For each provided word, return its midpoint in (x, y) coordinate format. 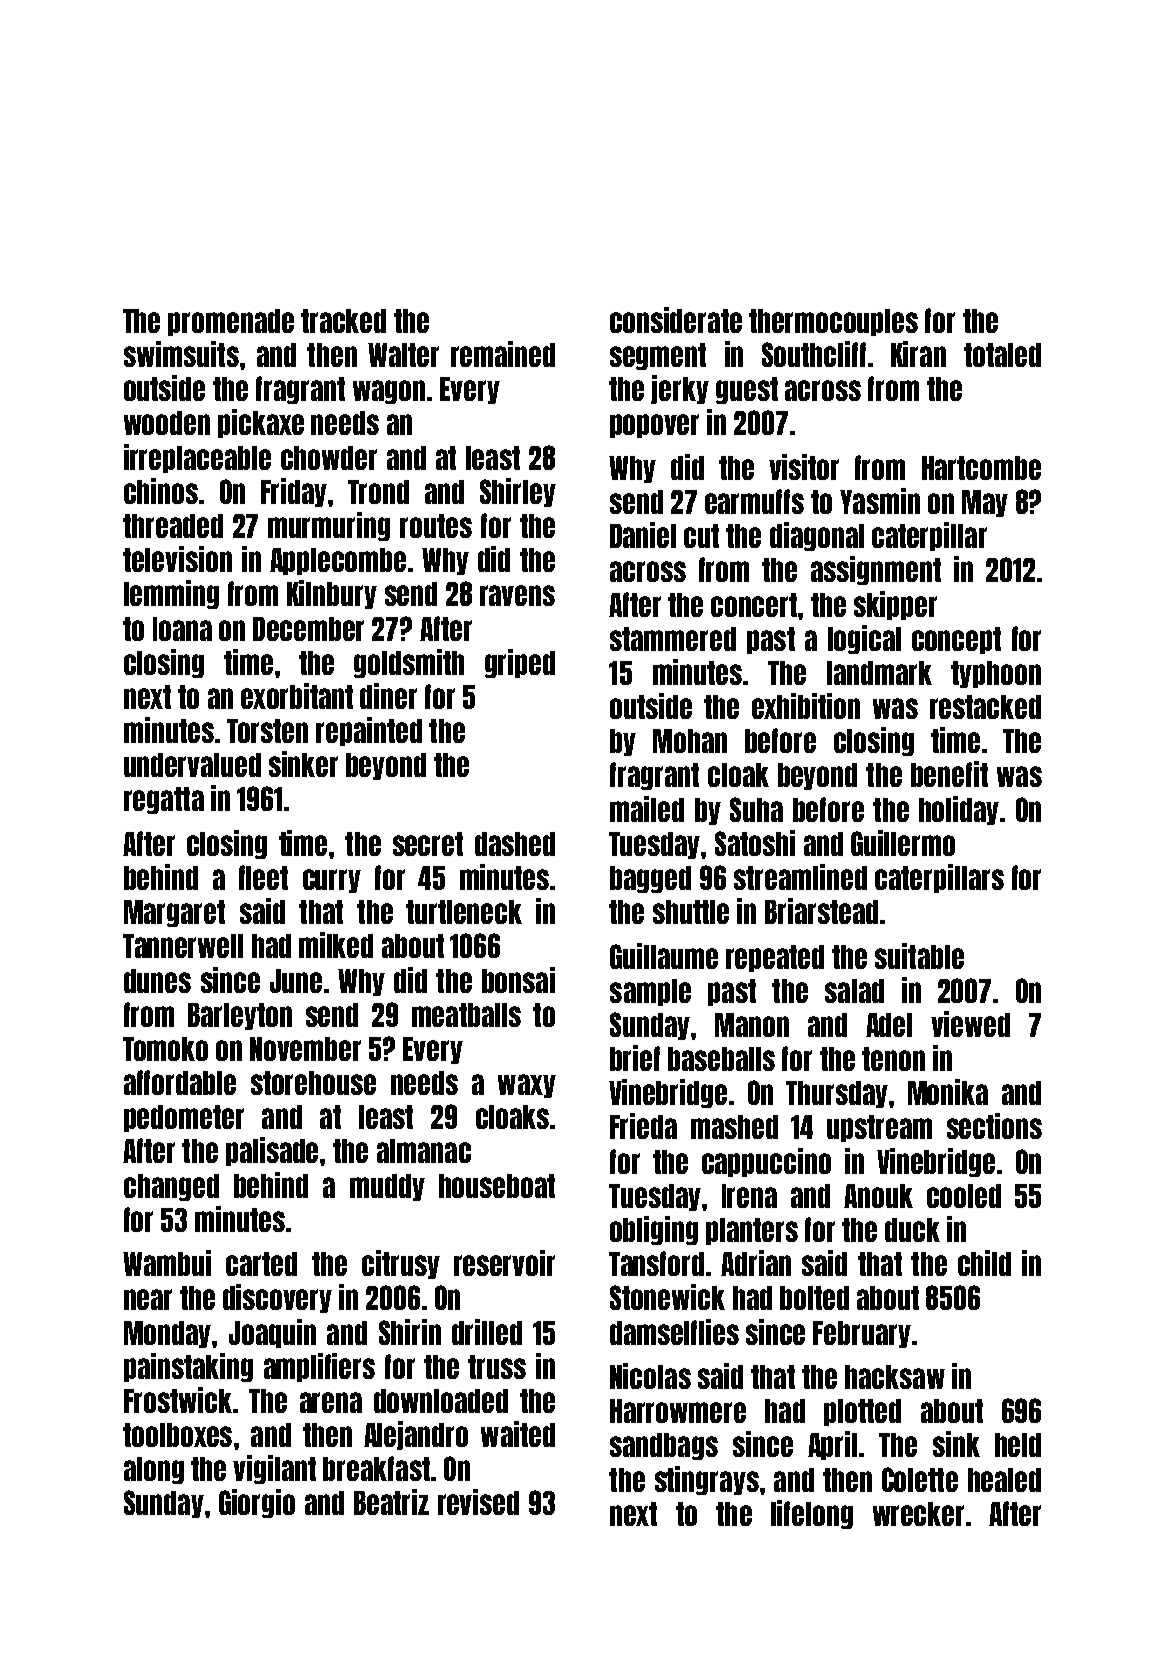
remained (503, 354)
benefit (949, 774)
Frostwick (178, 1400)
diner (388, 696)
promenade (231, 322)
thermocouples (833, 322)
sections (994, 1126)
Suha (756, 809)
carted (261, 1264)
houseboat (497, 1186)
